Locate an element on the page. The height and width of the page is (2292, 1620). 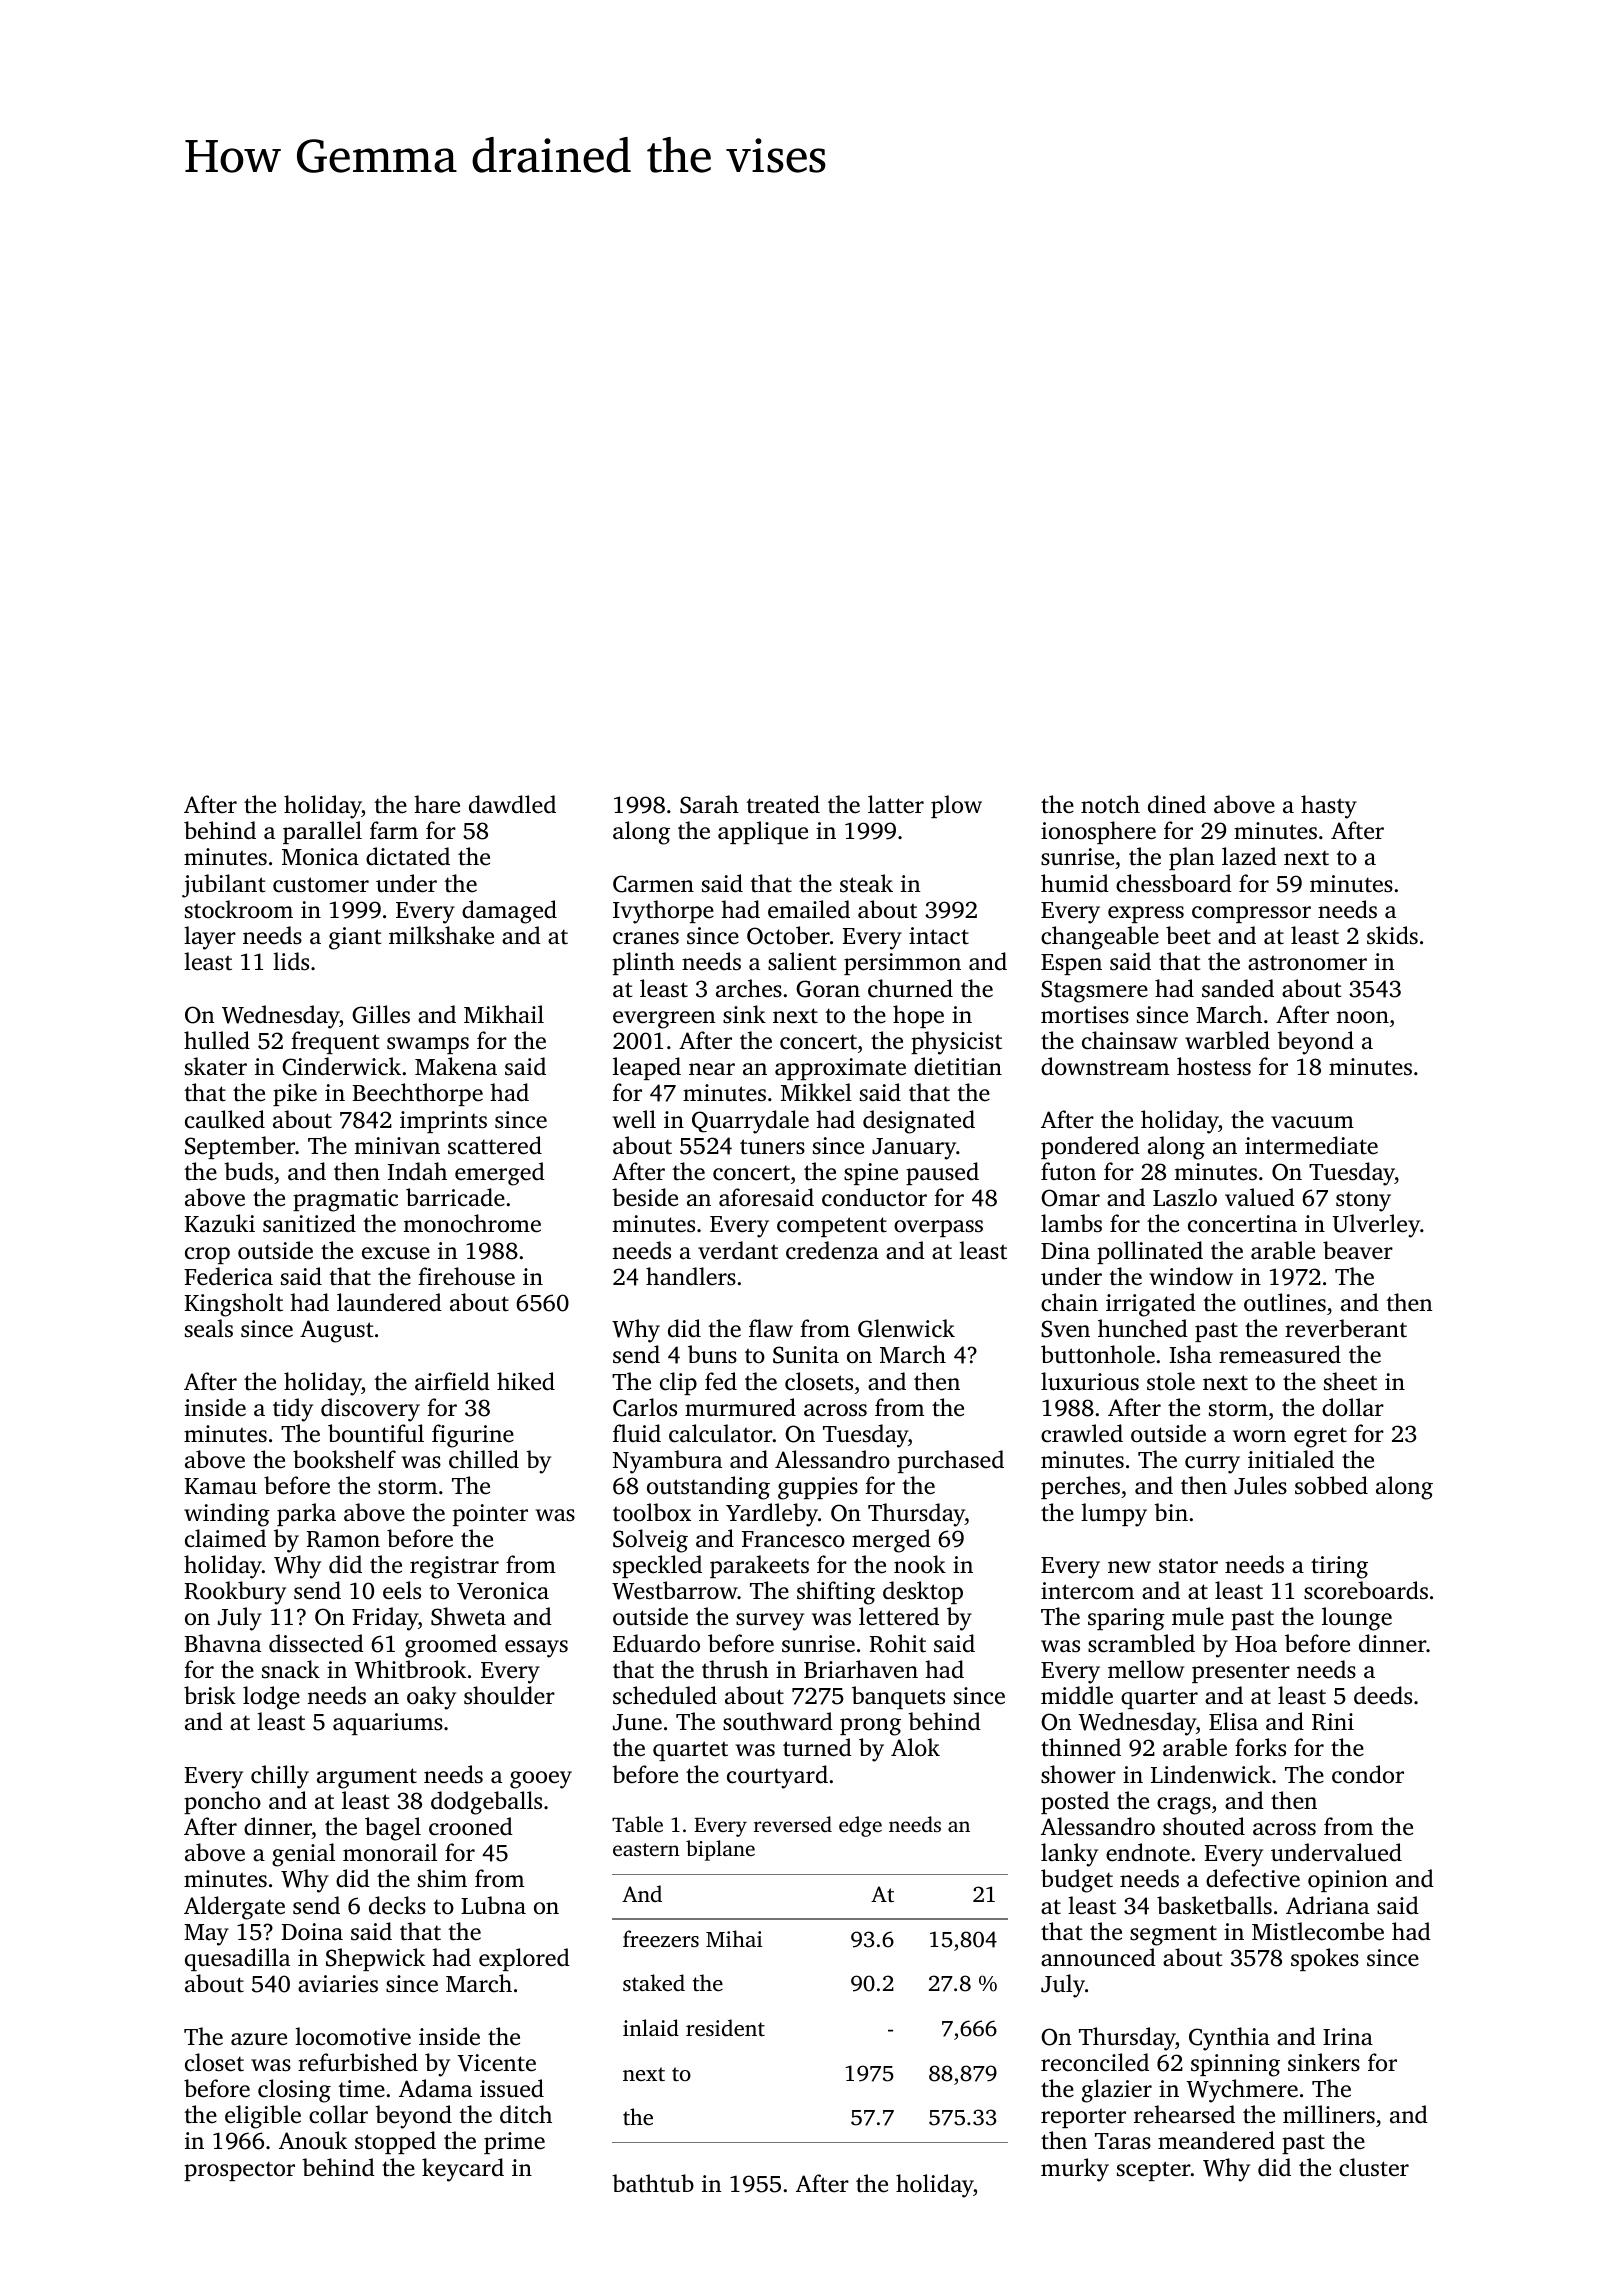
hasty is located at coordinates (1329, 807).
